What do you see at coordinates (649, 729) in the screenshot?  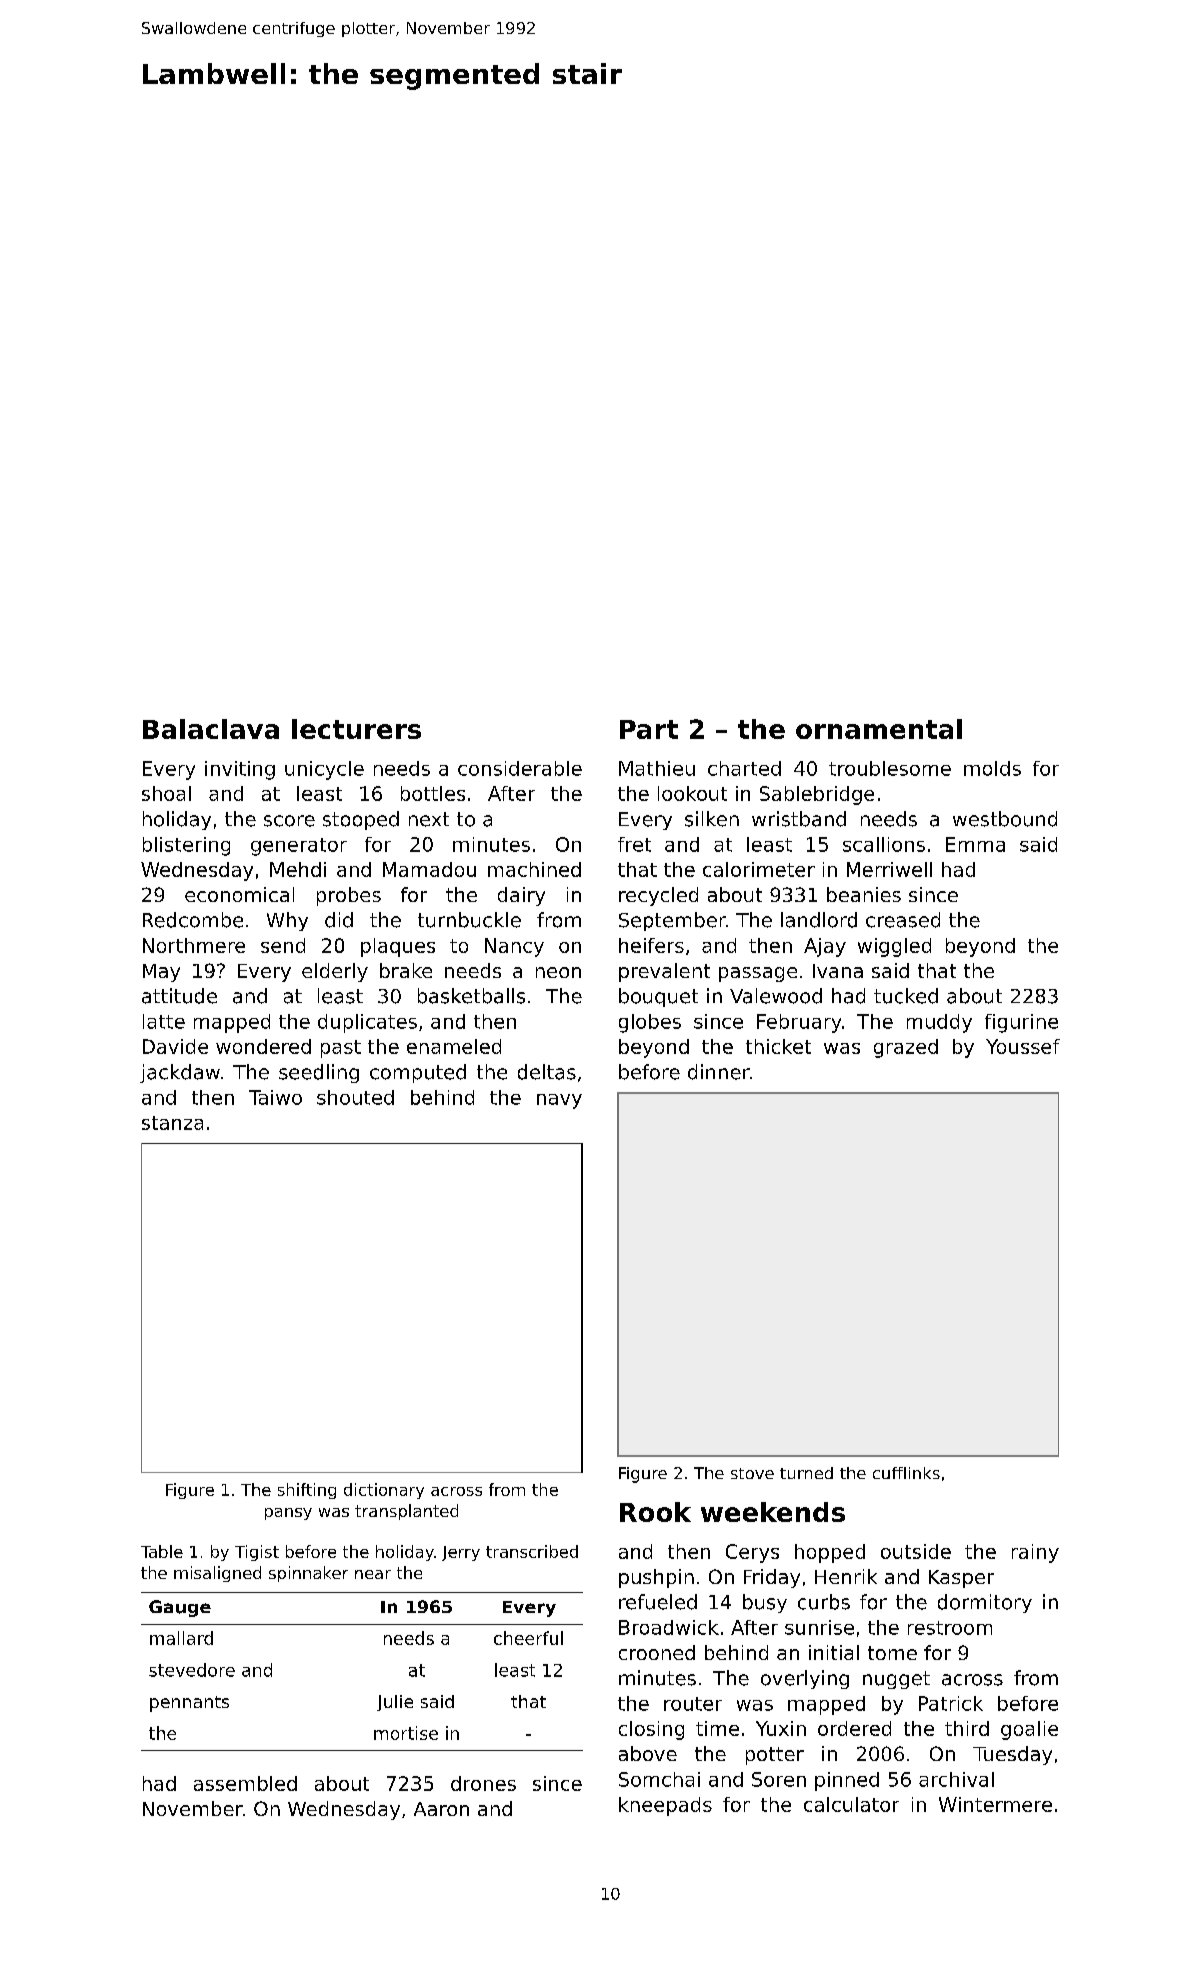 I see `Part` at bounding box center [649, 729].
